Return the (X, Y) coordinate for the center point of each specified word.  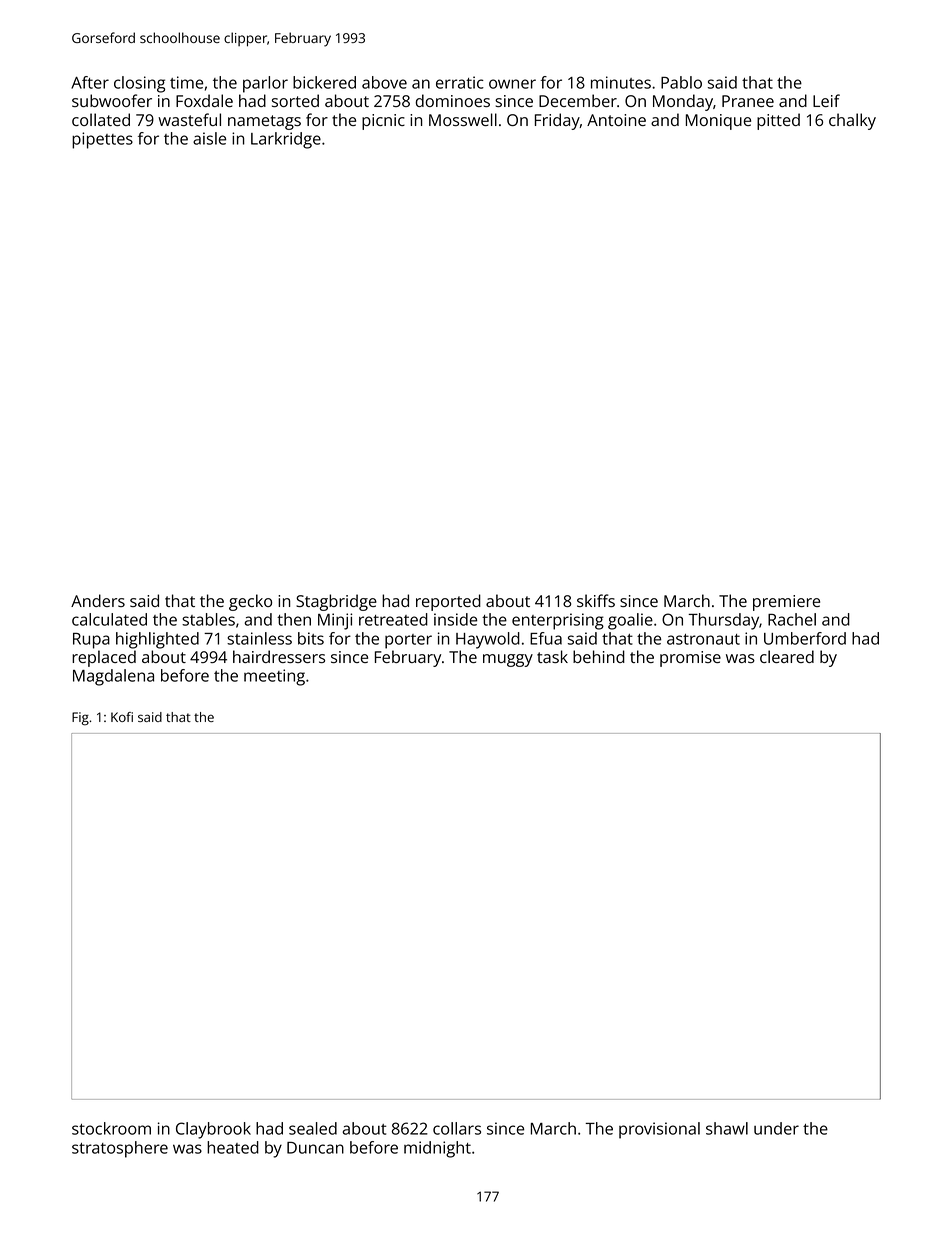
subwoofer (112, 100)
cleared (787, 656)
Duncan (315, 1148)
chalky (852, 121)
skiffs (596, 600)
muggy (508, 660)
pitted (778, 121)
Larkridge (286, 140)
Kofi (122, 717)
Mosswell (463, 119)
